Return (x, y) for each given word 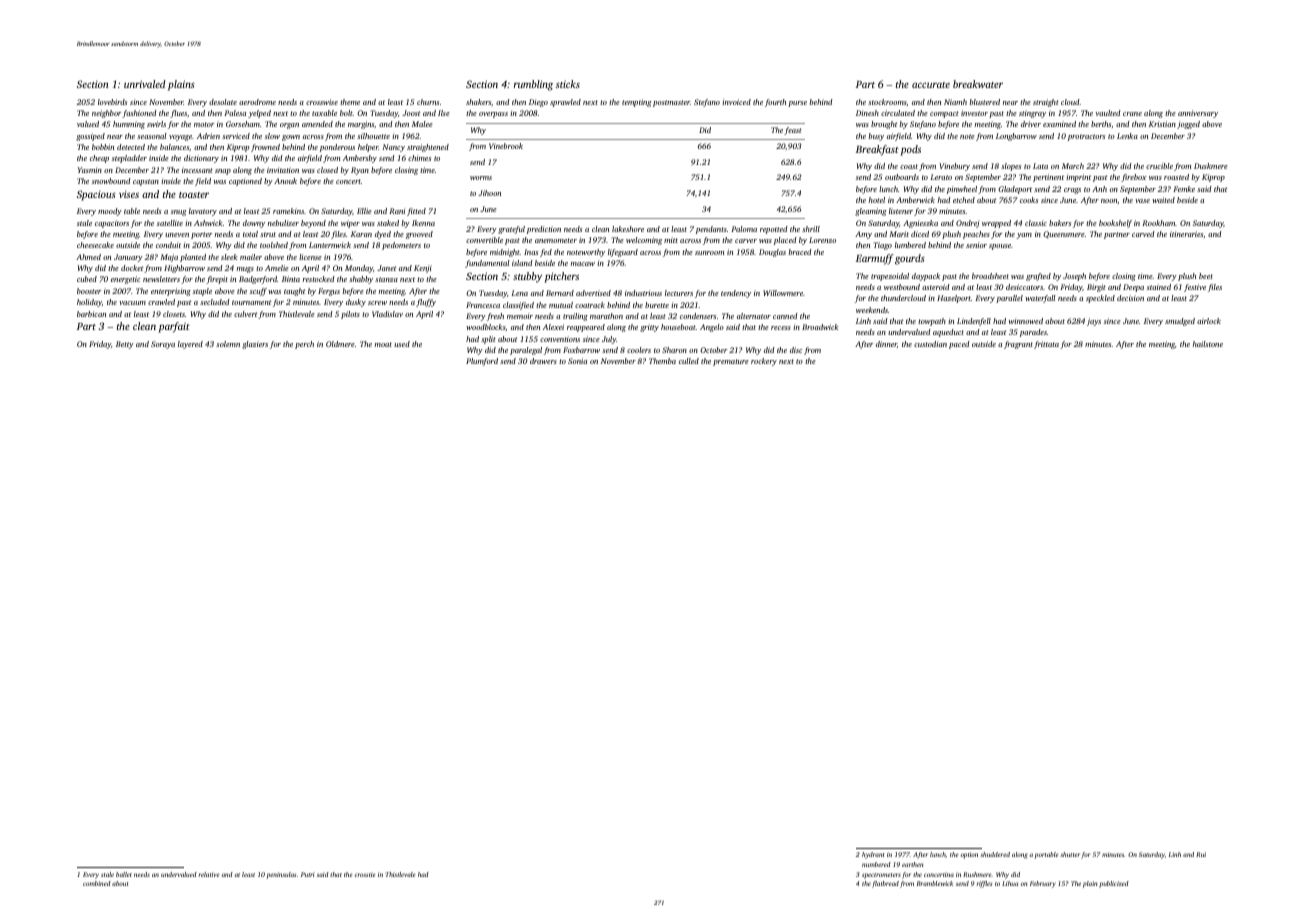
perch (304, 345)
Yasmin (90, 170)
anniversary (1198, 114)
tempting (636, 103)
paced (959, 345)
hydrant (873, 855)
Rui (1201, 854)
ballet (124, 874)
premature (731, 362)
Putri (308, 874)
